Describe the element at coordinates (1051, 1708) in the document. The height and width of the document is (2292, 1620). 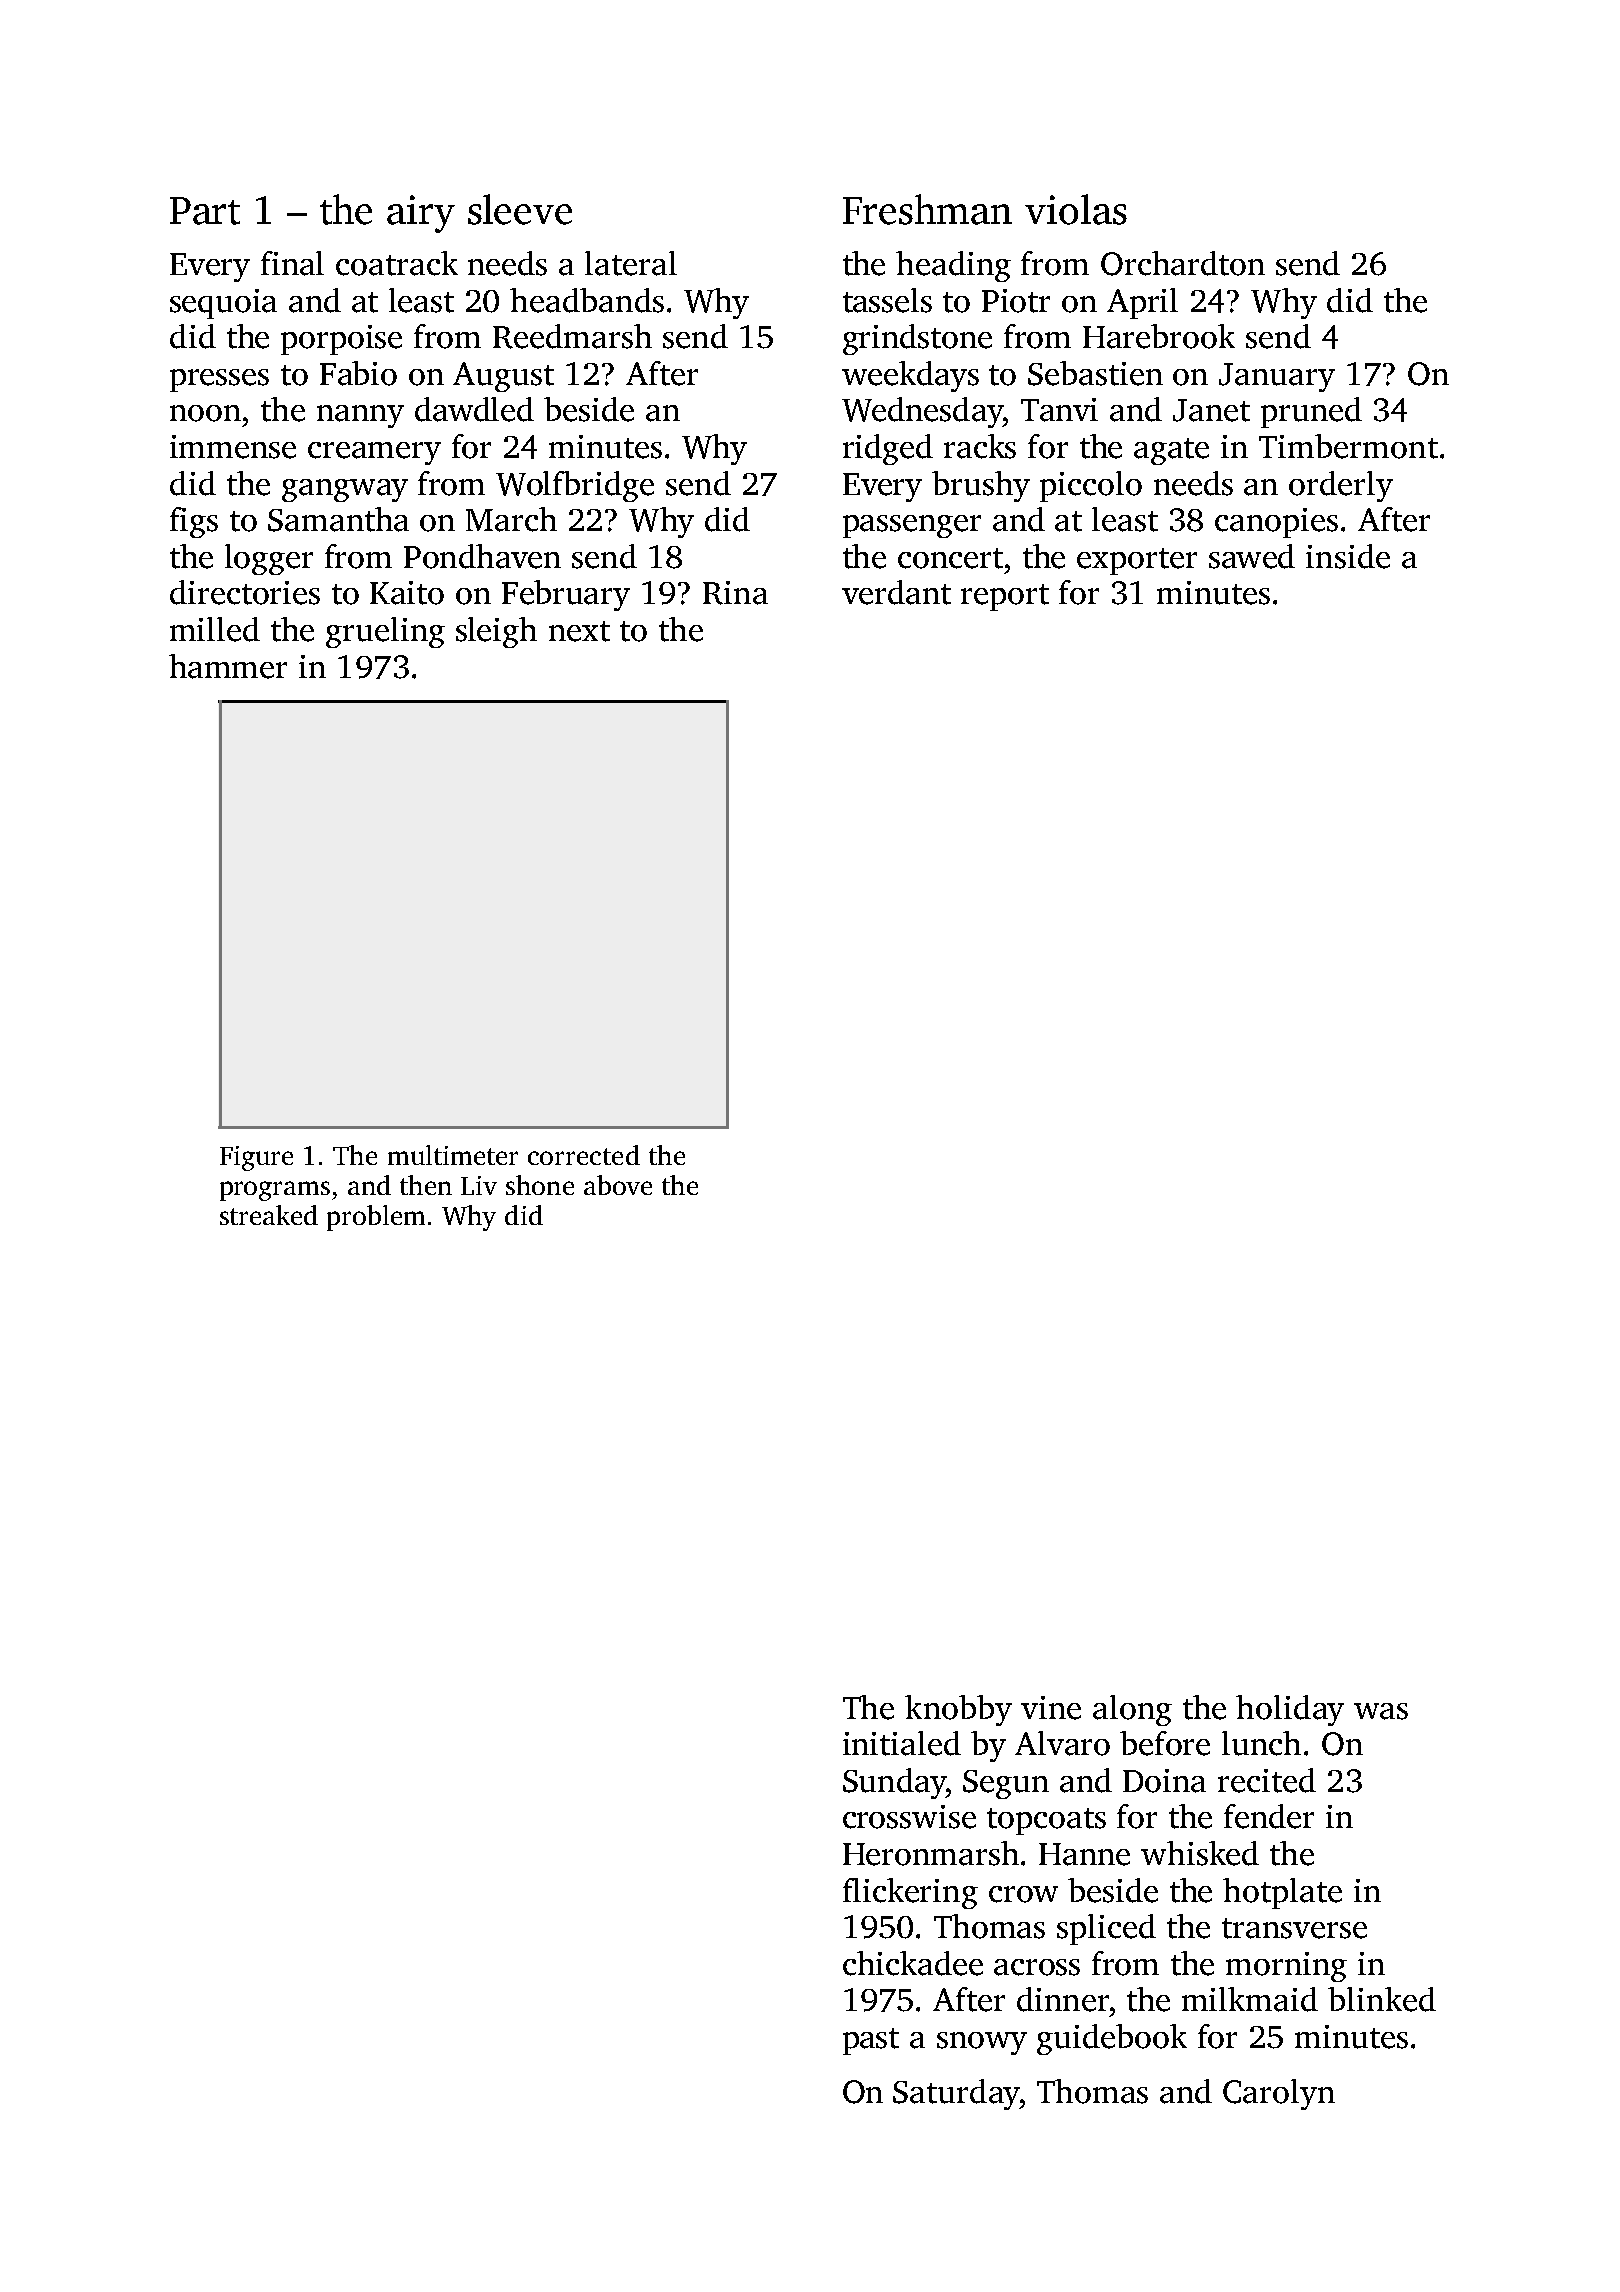
I see `vine` at that location.
